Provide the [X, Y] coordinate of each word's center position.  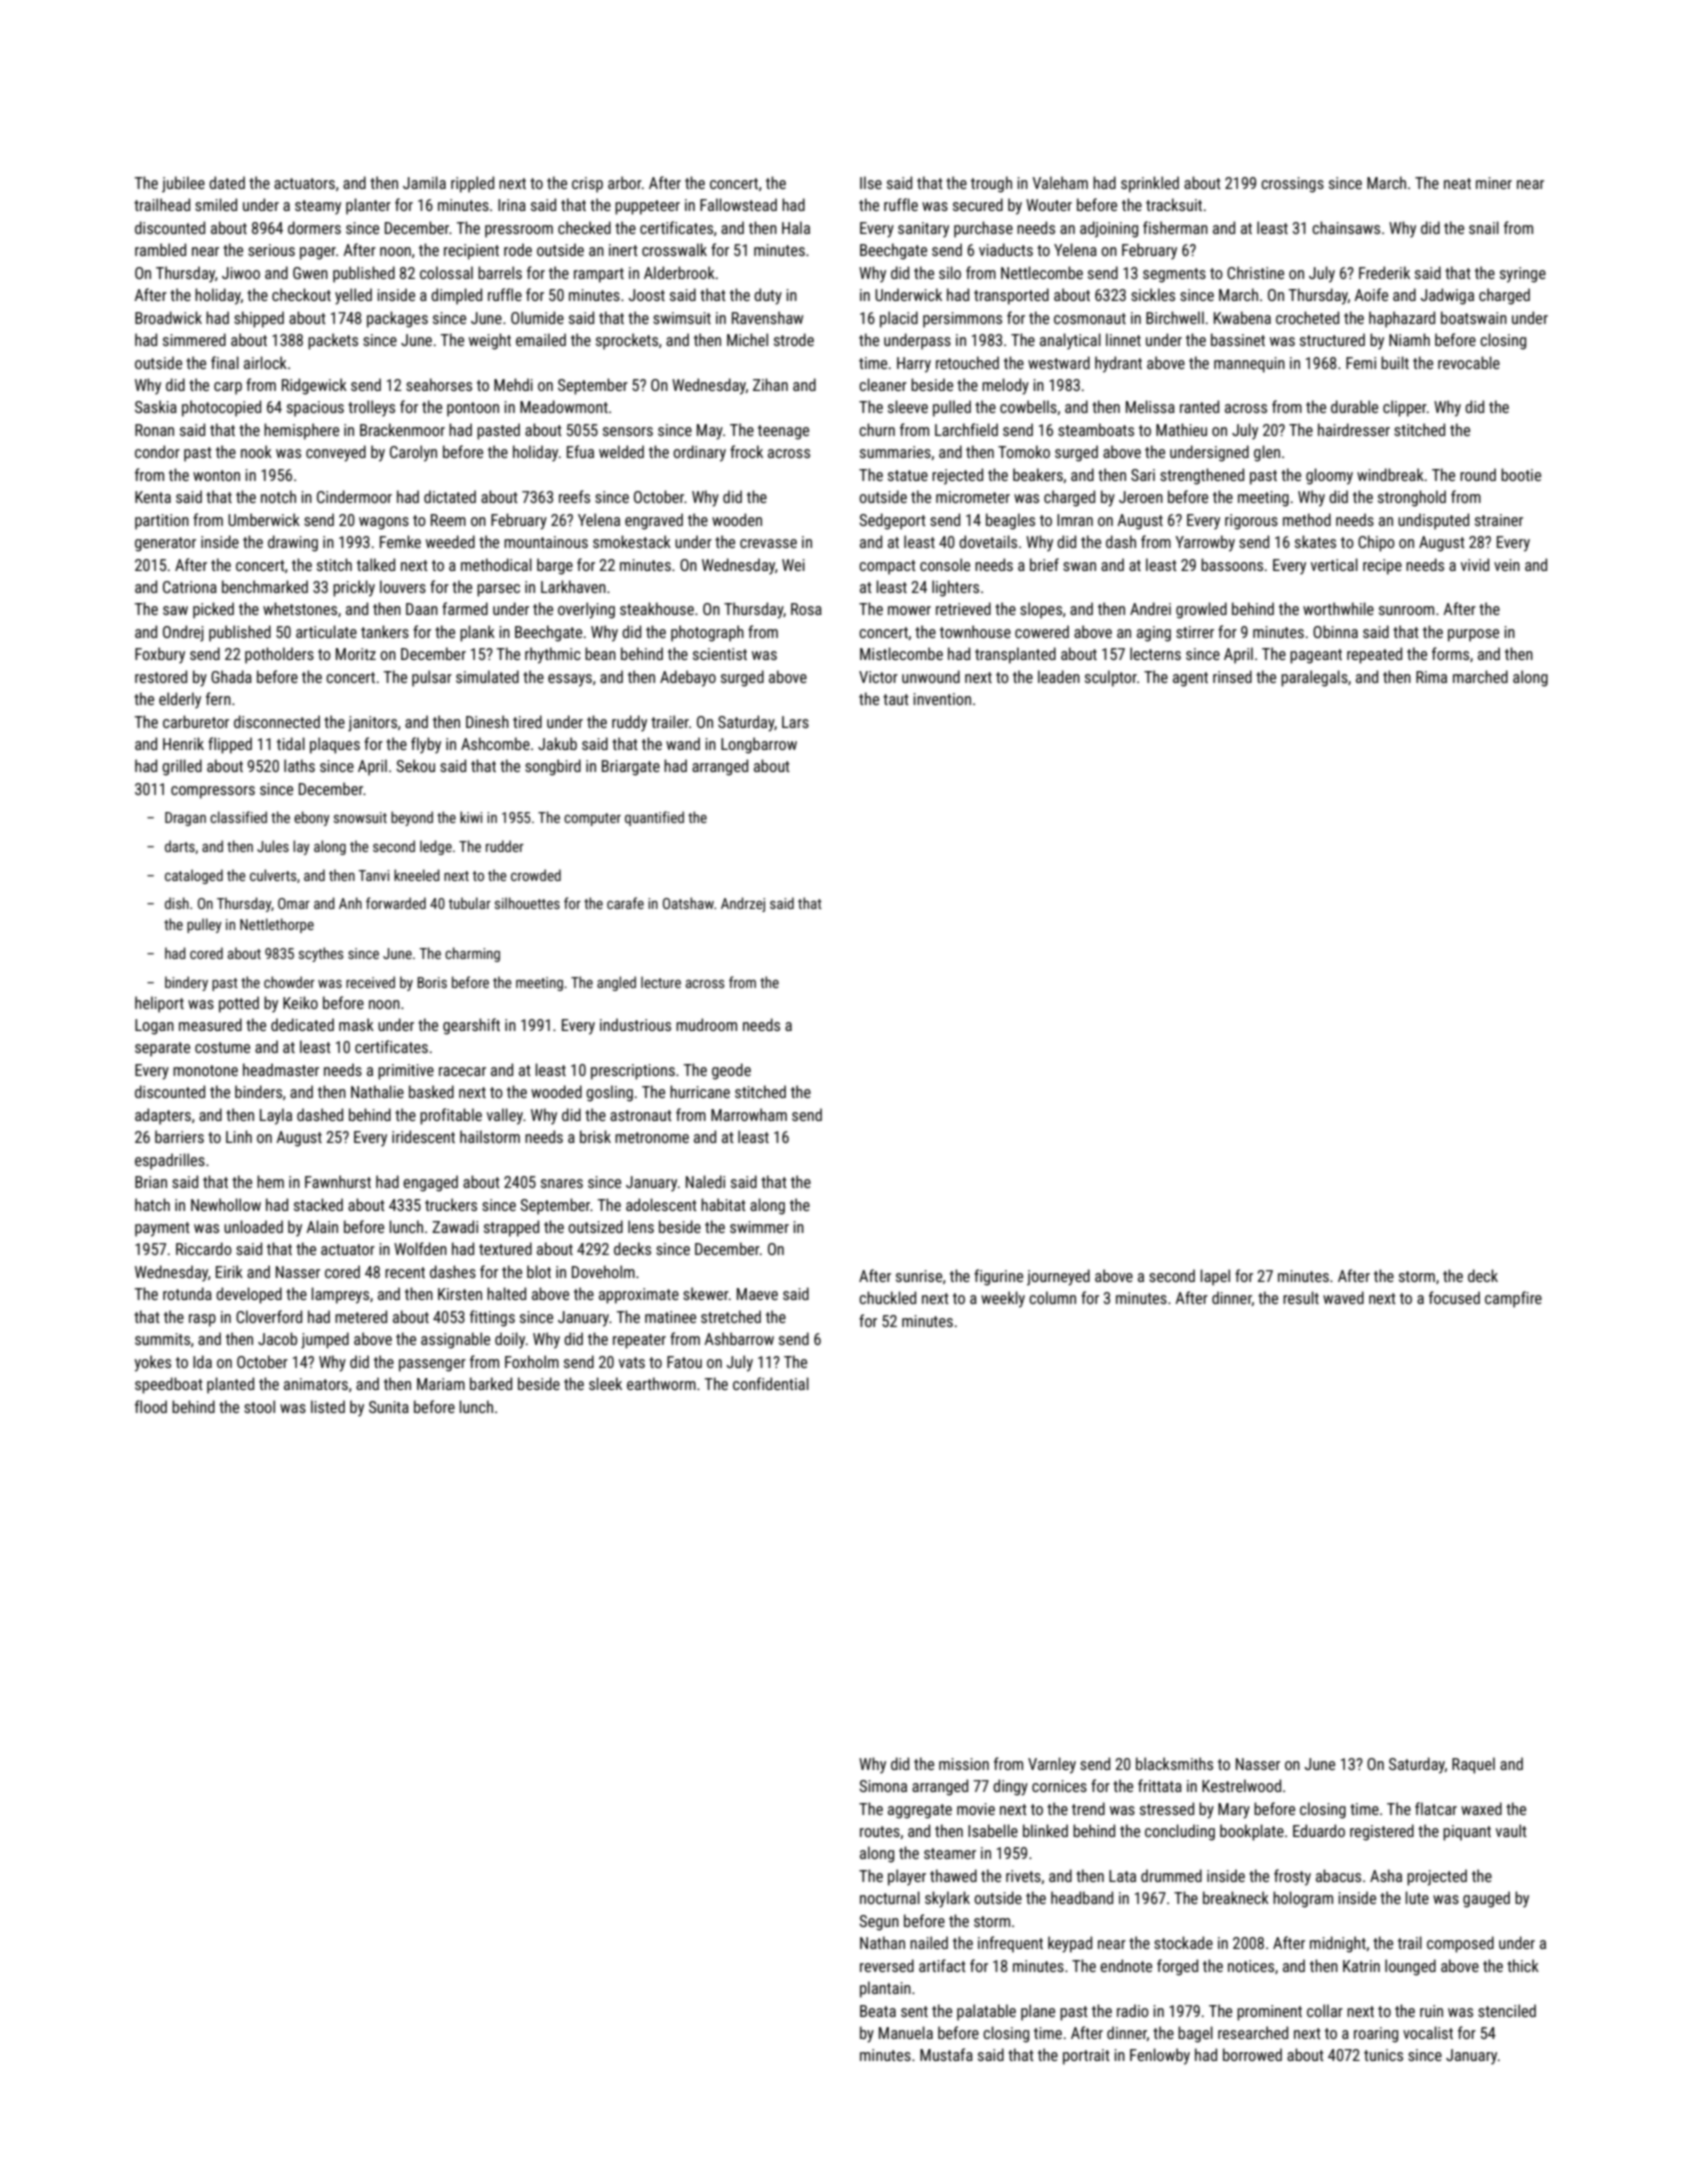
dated [227, 182]
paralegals [1314, 678]
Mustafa [946, 2054]
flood [151, 1406]
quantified [654, 818]
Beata [878, 2011]
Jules [273, 846]
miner [1494, 183]
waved [1343, 1297]
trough [991, 184]
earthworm [661, 1383]
